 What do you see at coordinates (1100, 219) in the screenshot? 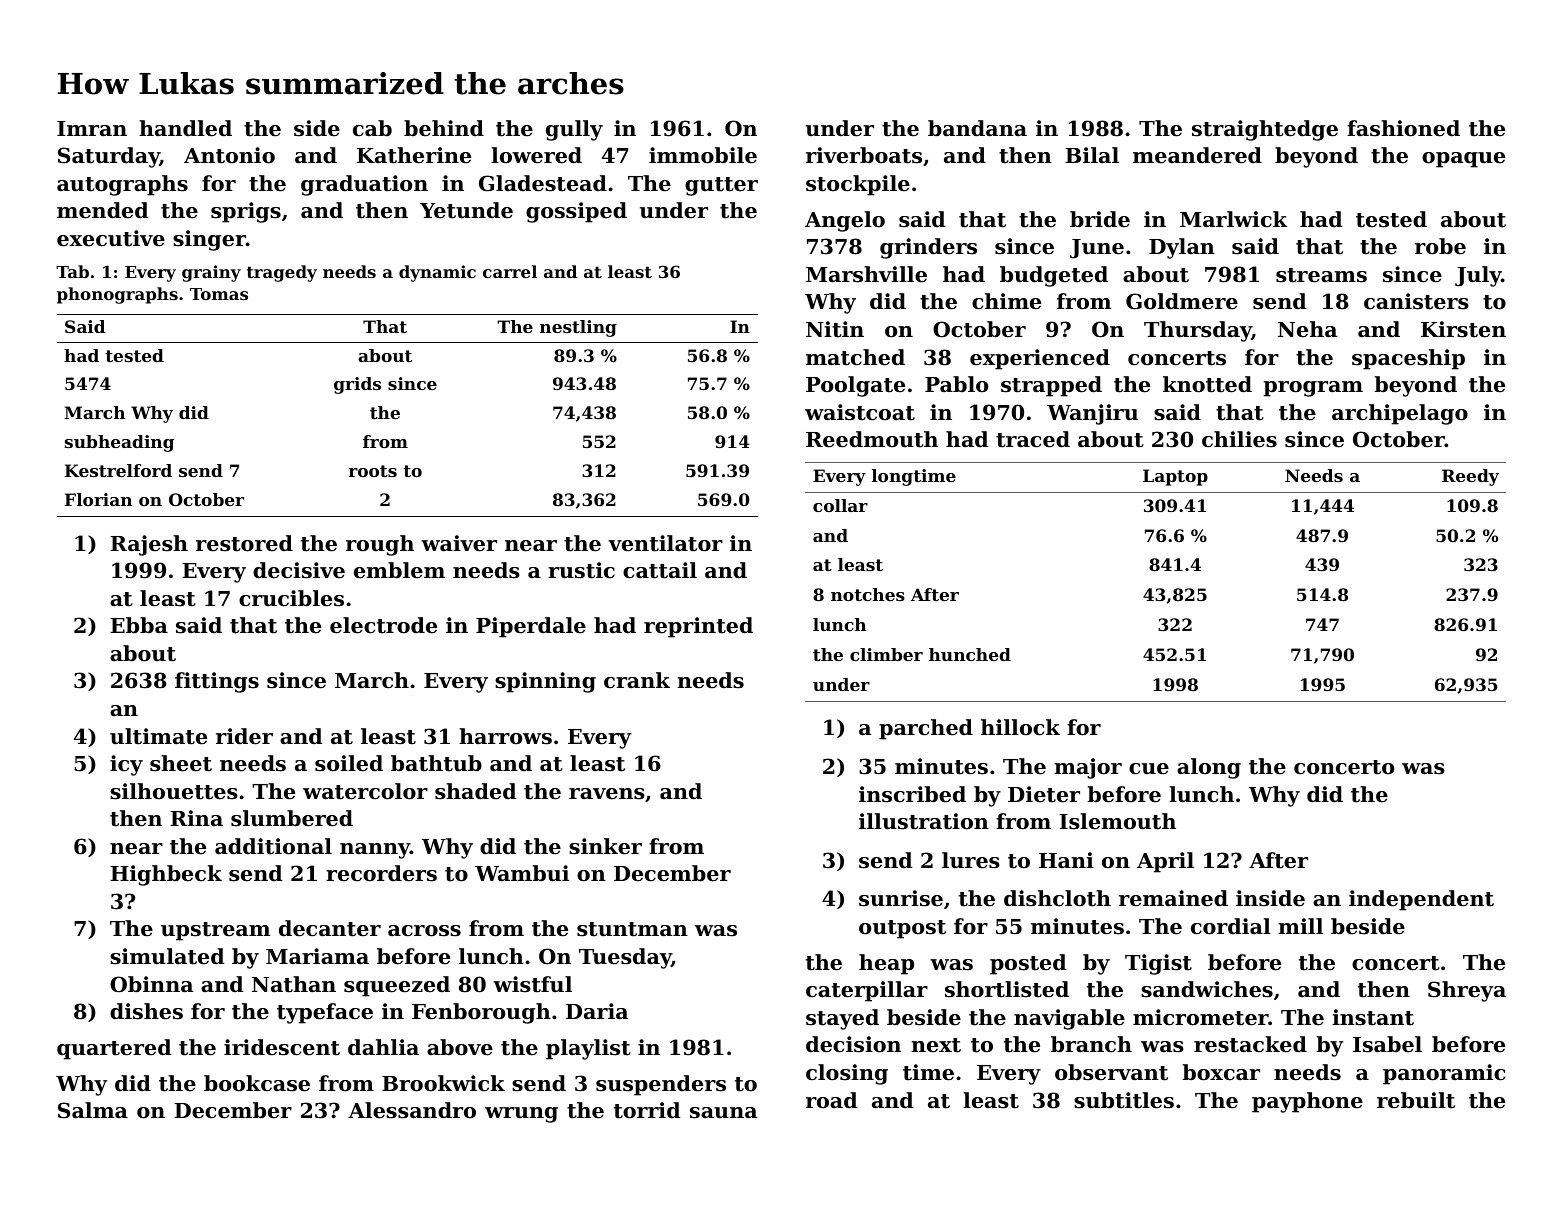
I see `bride` at bounding box center [1100, 219].
